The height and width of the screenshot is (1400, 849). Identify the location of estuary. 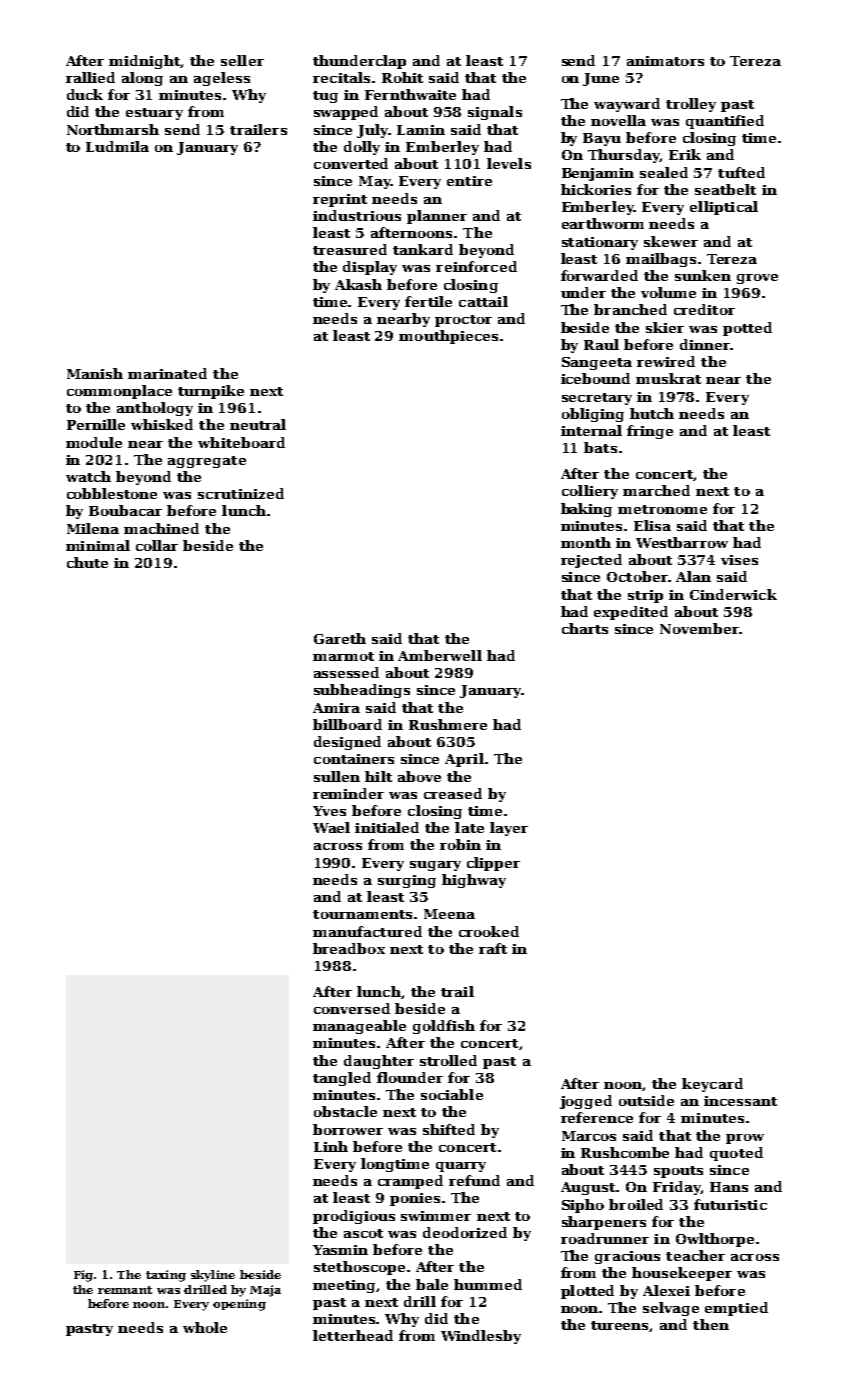
(154, 114).
